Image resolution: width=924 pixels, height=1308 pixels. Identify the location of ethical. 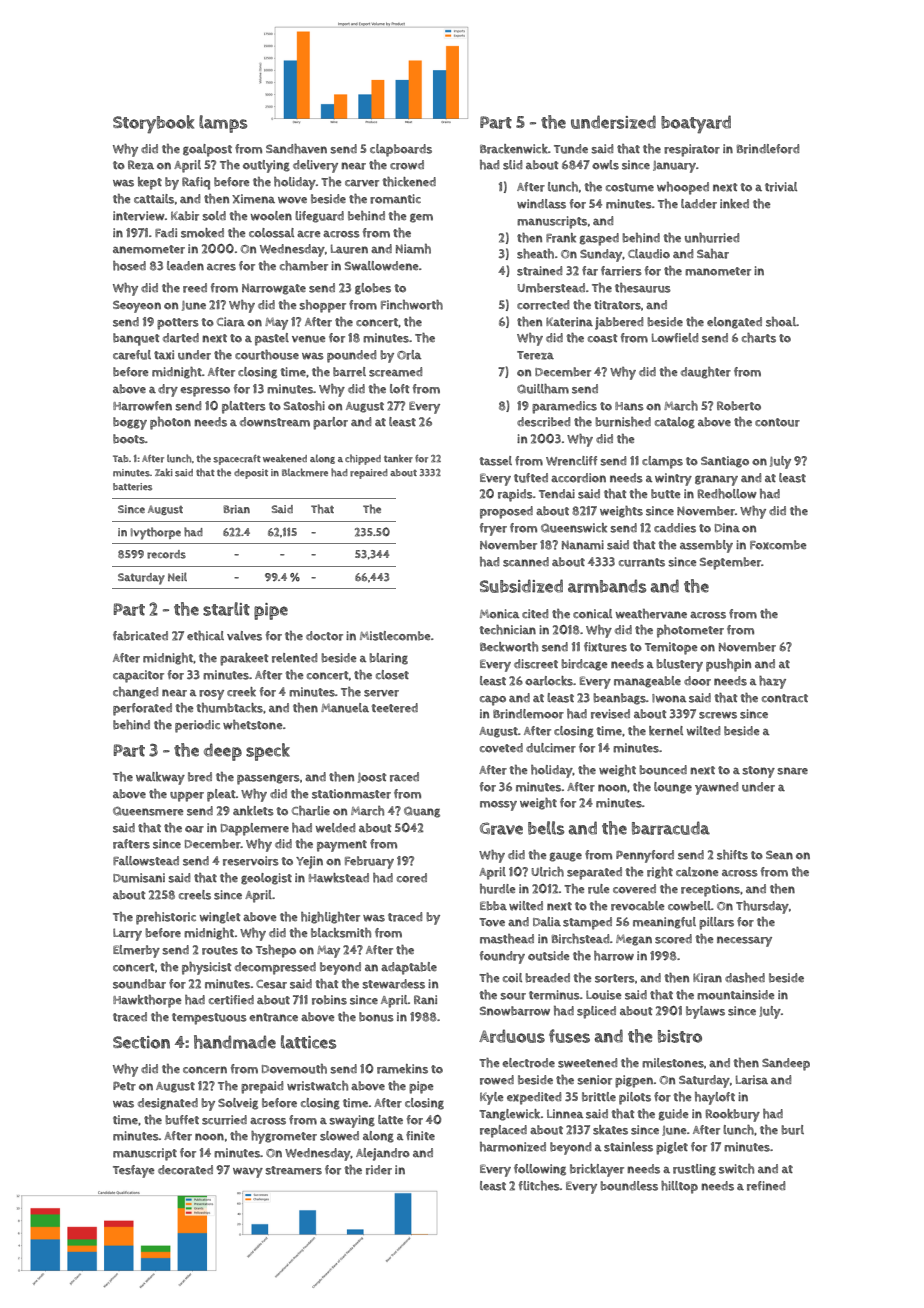
(205, 636).
